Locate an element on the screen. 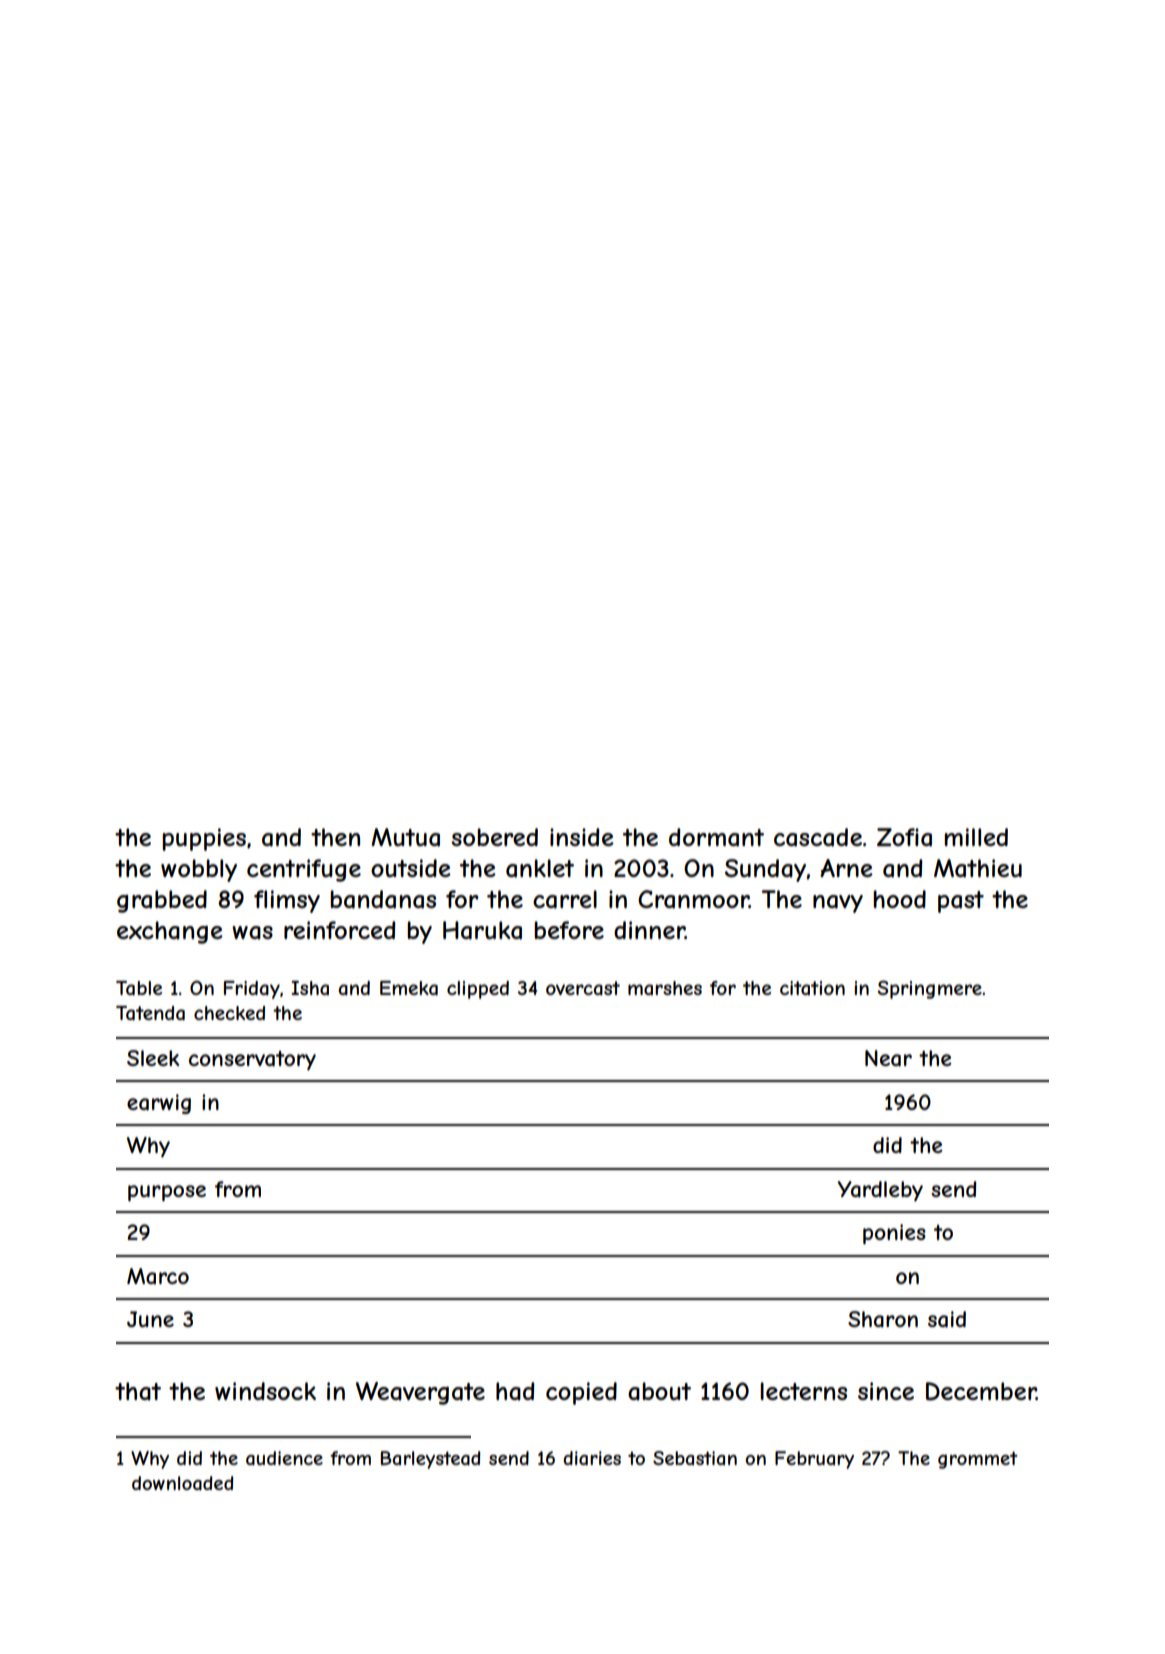 The height and width of the screenshot is (1654, 1165). diaries is located at coordinates (592, 1458).
